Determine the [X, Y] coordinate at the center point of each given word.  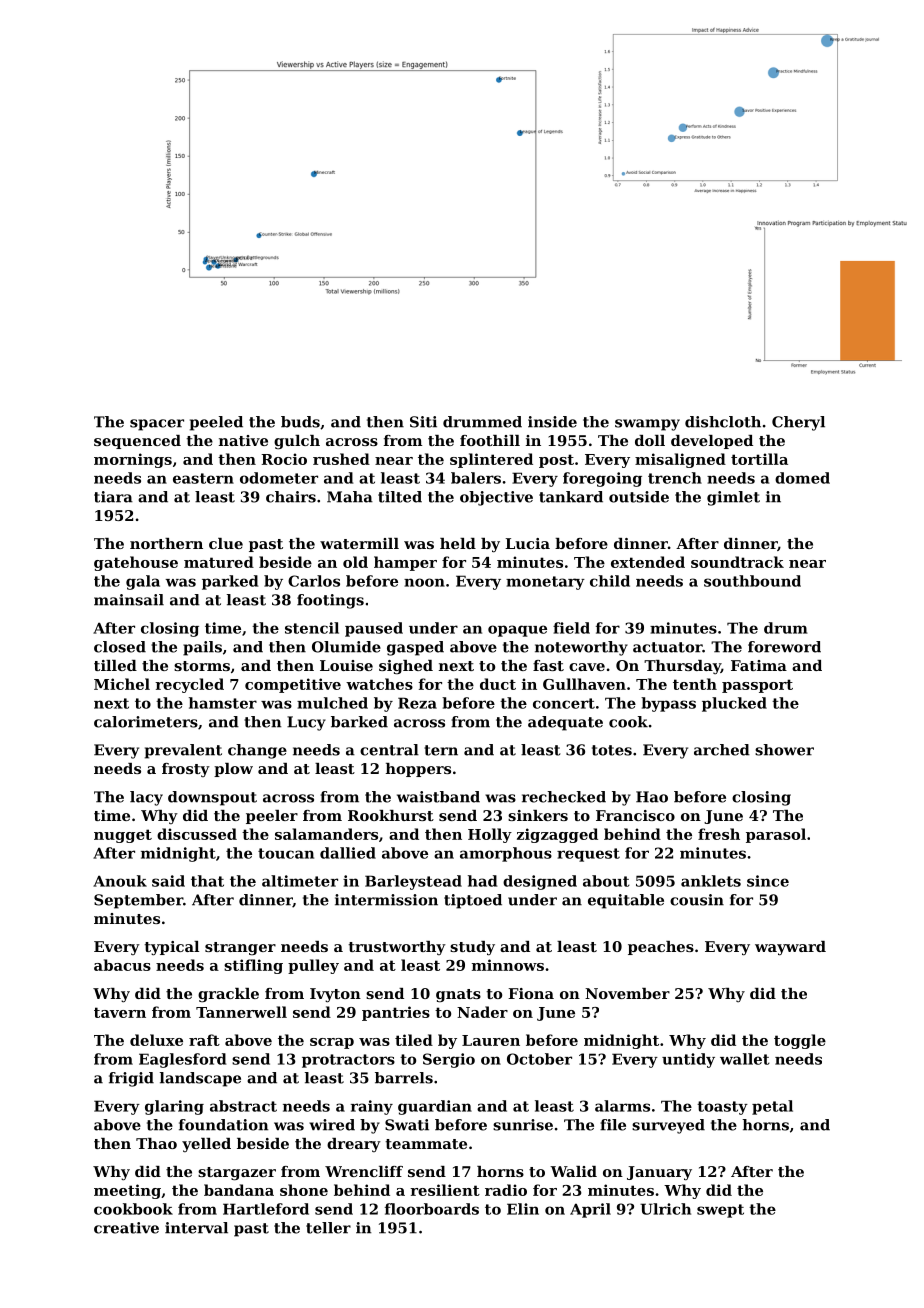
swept [720, 1211]
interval [196, 1228]
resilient [445, 1190]
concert [564, 703]
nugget [123, 836]
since [768, 881]
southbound [752, 581]
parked [230, 582]
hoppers [418, 770]
